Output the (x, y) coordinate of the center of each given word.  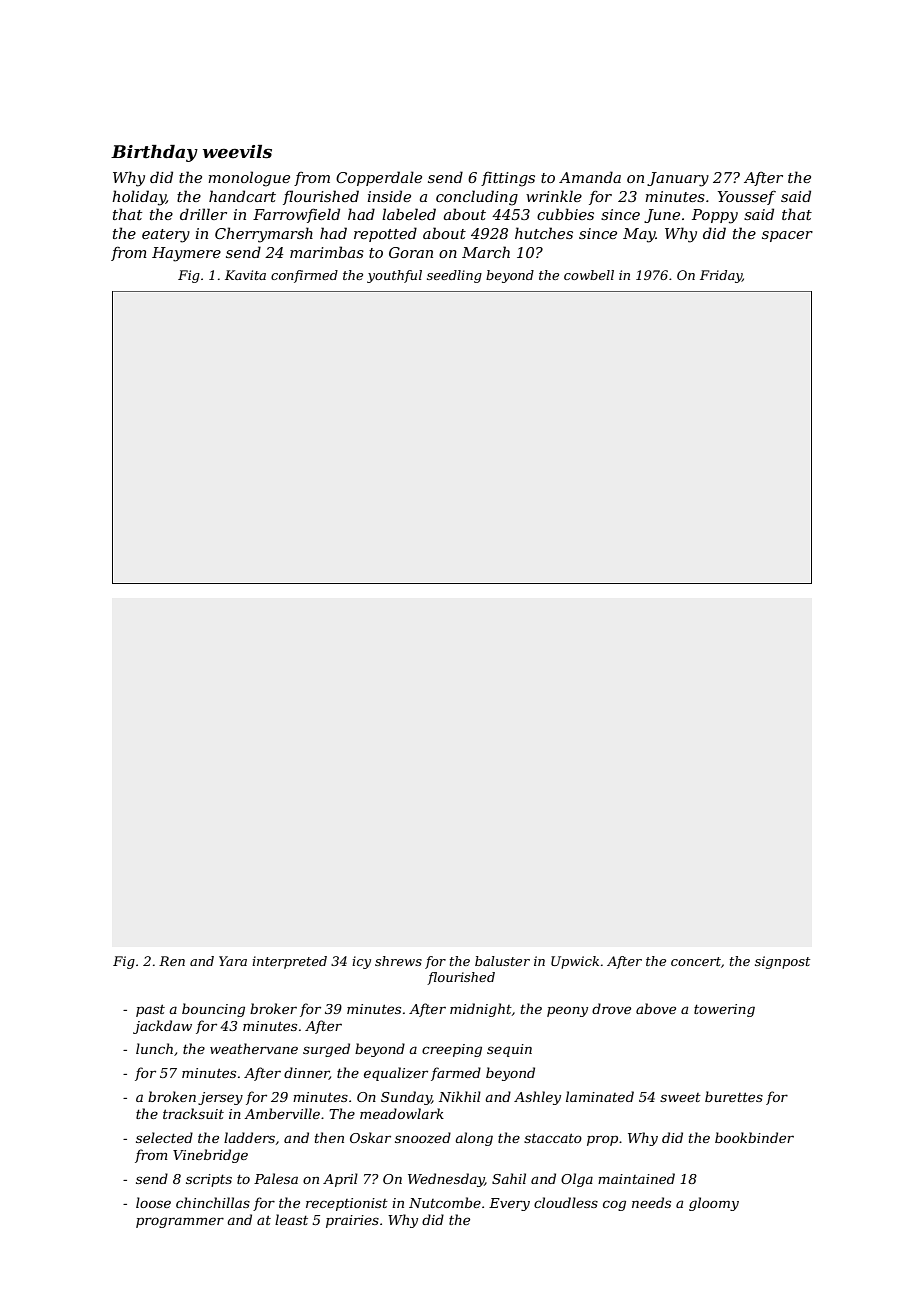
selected (164, 1137)
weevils (237, 152)
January (678, 179)
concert (696, 961)
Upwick (575, 962)
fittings (508, 179)
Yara (233, 961)
